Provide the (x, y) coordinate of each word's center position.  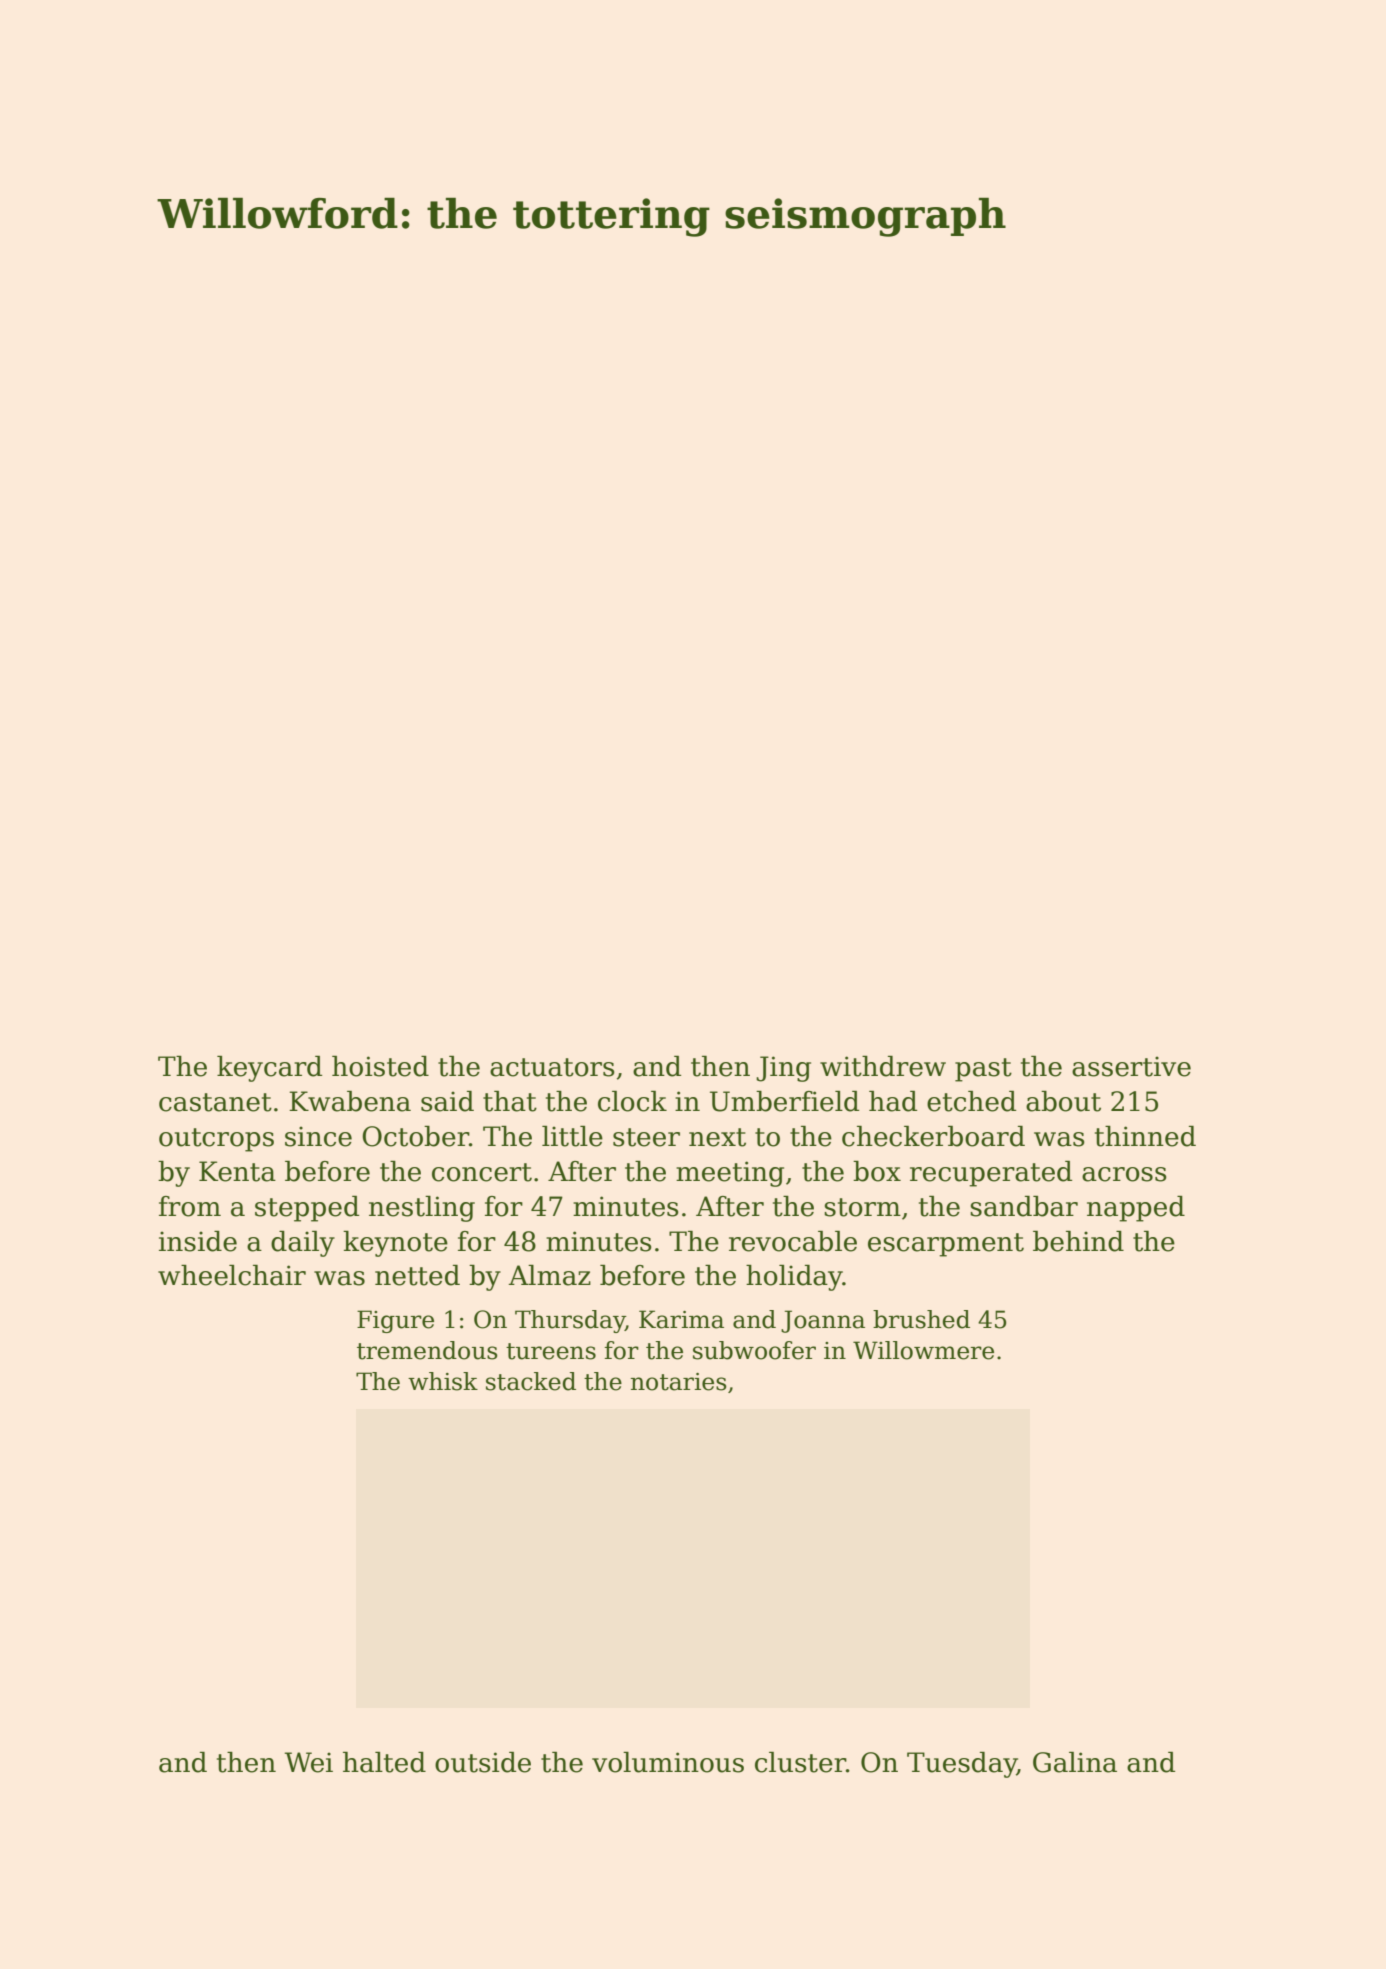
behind (1078, 1241)
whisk (443, 1381)
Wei (308, 1762)
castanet (215, 1102)
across (1124, 1174)
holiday (794, 1278)
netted (417, 1275)
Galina (1075, 1762)
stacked (531, 1381)
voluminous (668, 1762)
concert (482, 1172)
